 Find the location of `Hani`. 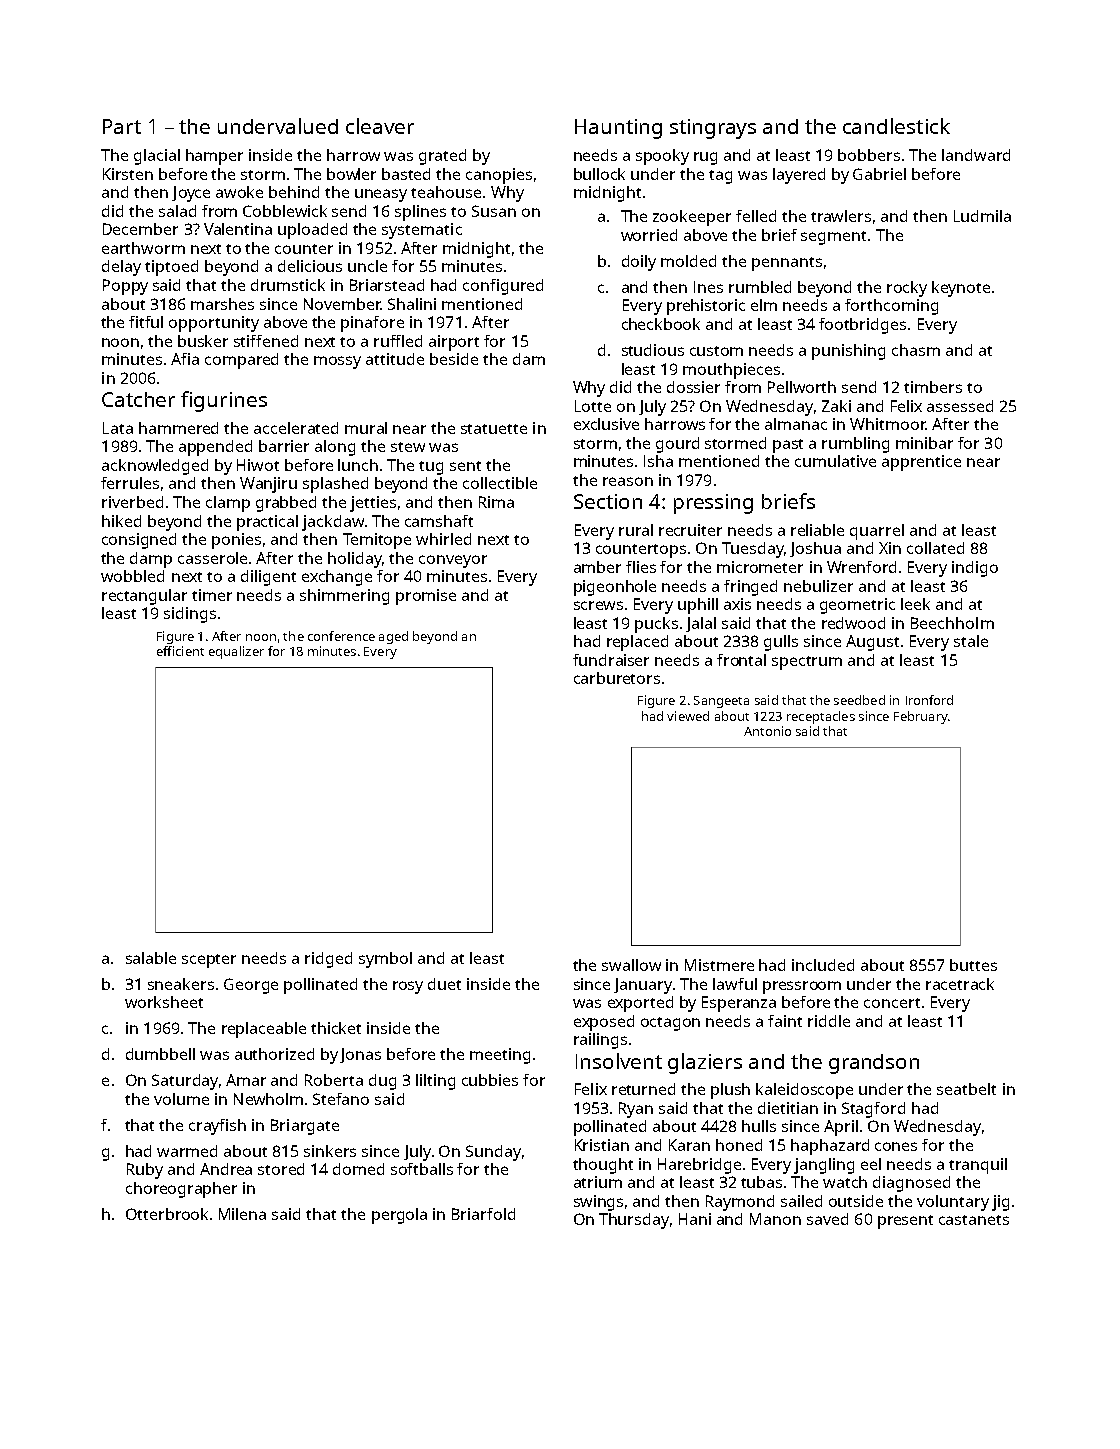

Hani is located at coordinates (695, 1219).
